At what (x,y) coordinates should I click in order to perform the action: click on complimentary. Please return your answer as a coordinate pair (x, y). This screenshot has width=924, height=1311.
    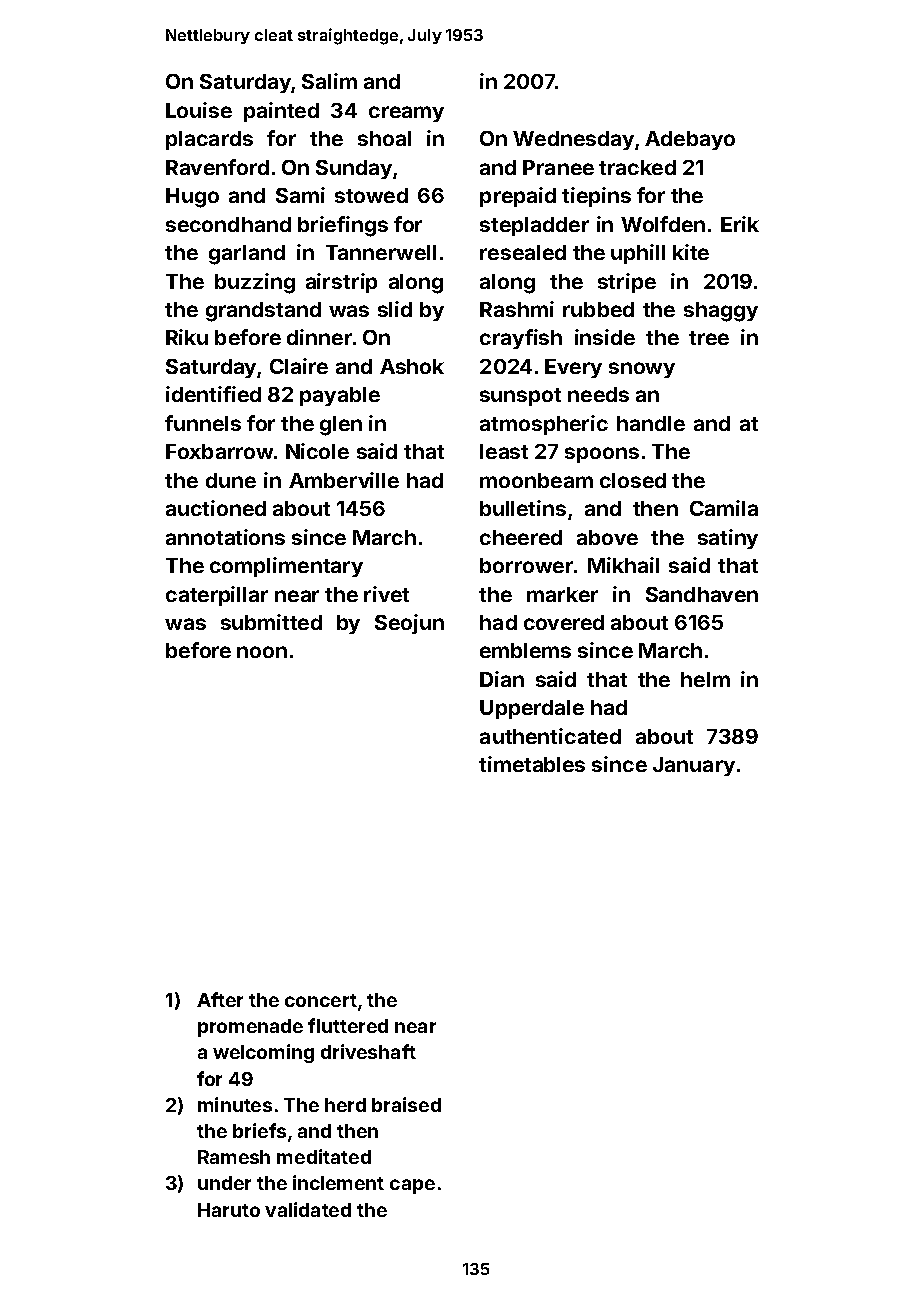
    Looking at the image, I should click on (286, 567).
